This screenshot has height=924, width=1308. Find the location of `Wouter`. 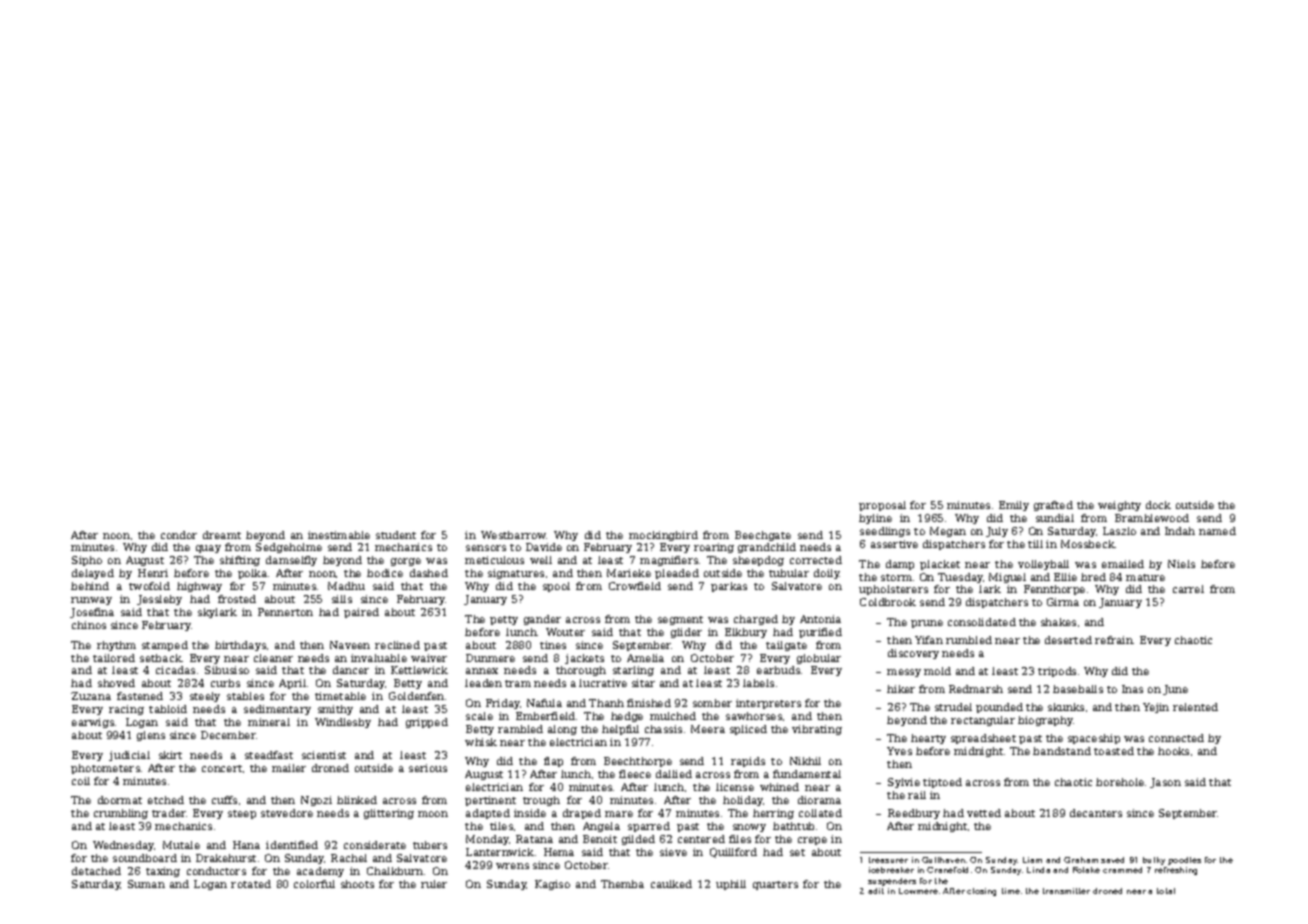

Wouter is located at coordinates (565, 632).
